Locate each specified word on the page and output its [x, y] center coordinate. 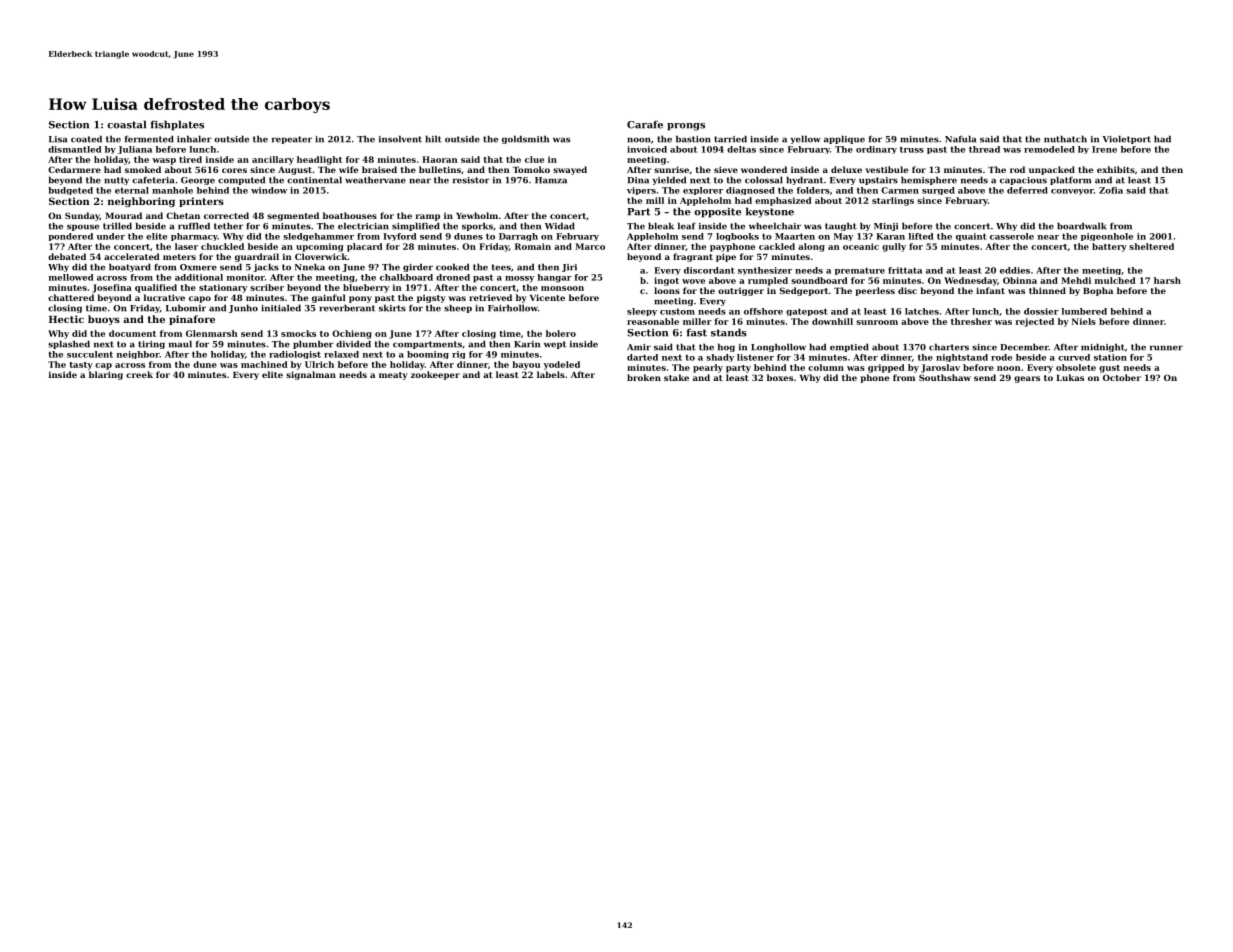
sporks [477, 226]
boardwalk [1082, 226]
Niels [1084, 321]
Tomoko [531, 169]
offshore [763, 311]
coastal [126, 124]
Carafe [645, 124]
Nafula [960, 139]
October [1122, 377]
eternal [132, 190]
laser [186, 246]
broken [644, 377]
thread [984, 149]
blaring [106, 375]
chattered [71, 297]
